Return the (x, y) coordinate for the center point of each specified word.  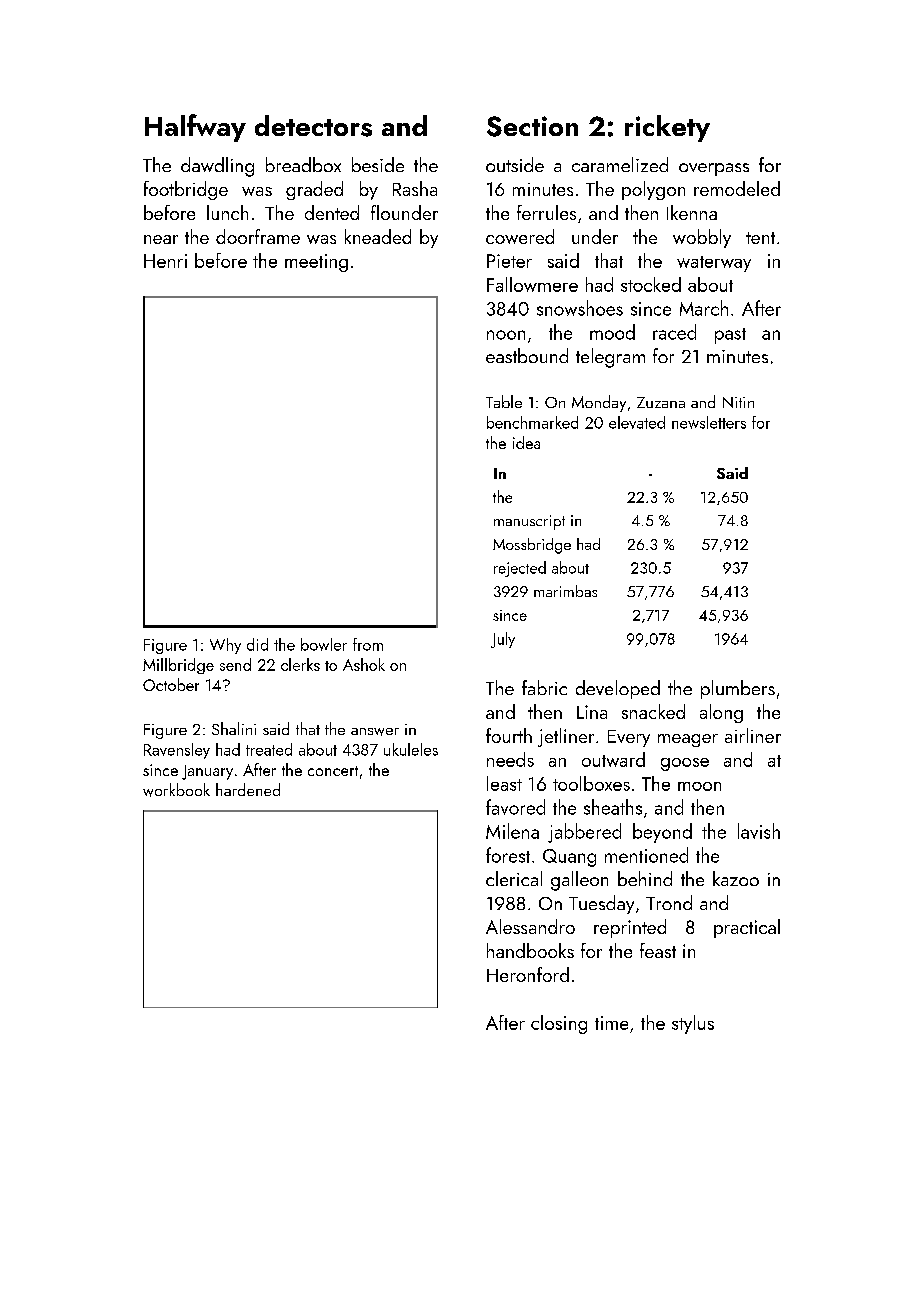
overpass (714, 169)
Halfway (195, 128)
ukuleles (411, 749)
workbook (176, 790)
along (721, 713)
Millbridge (178, 666)
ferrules (546, 212)
